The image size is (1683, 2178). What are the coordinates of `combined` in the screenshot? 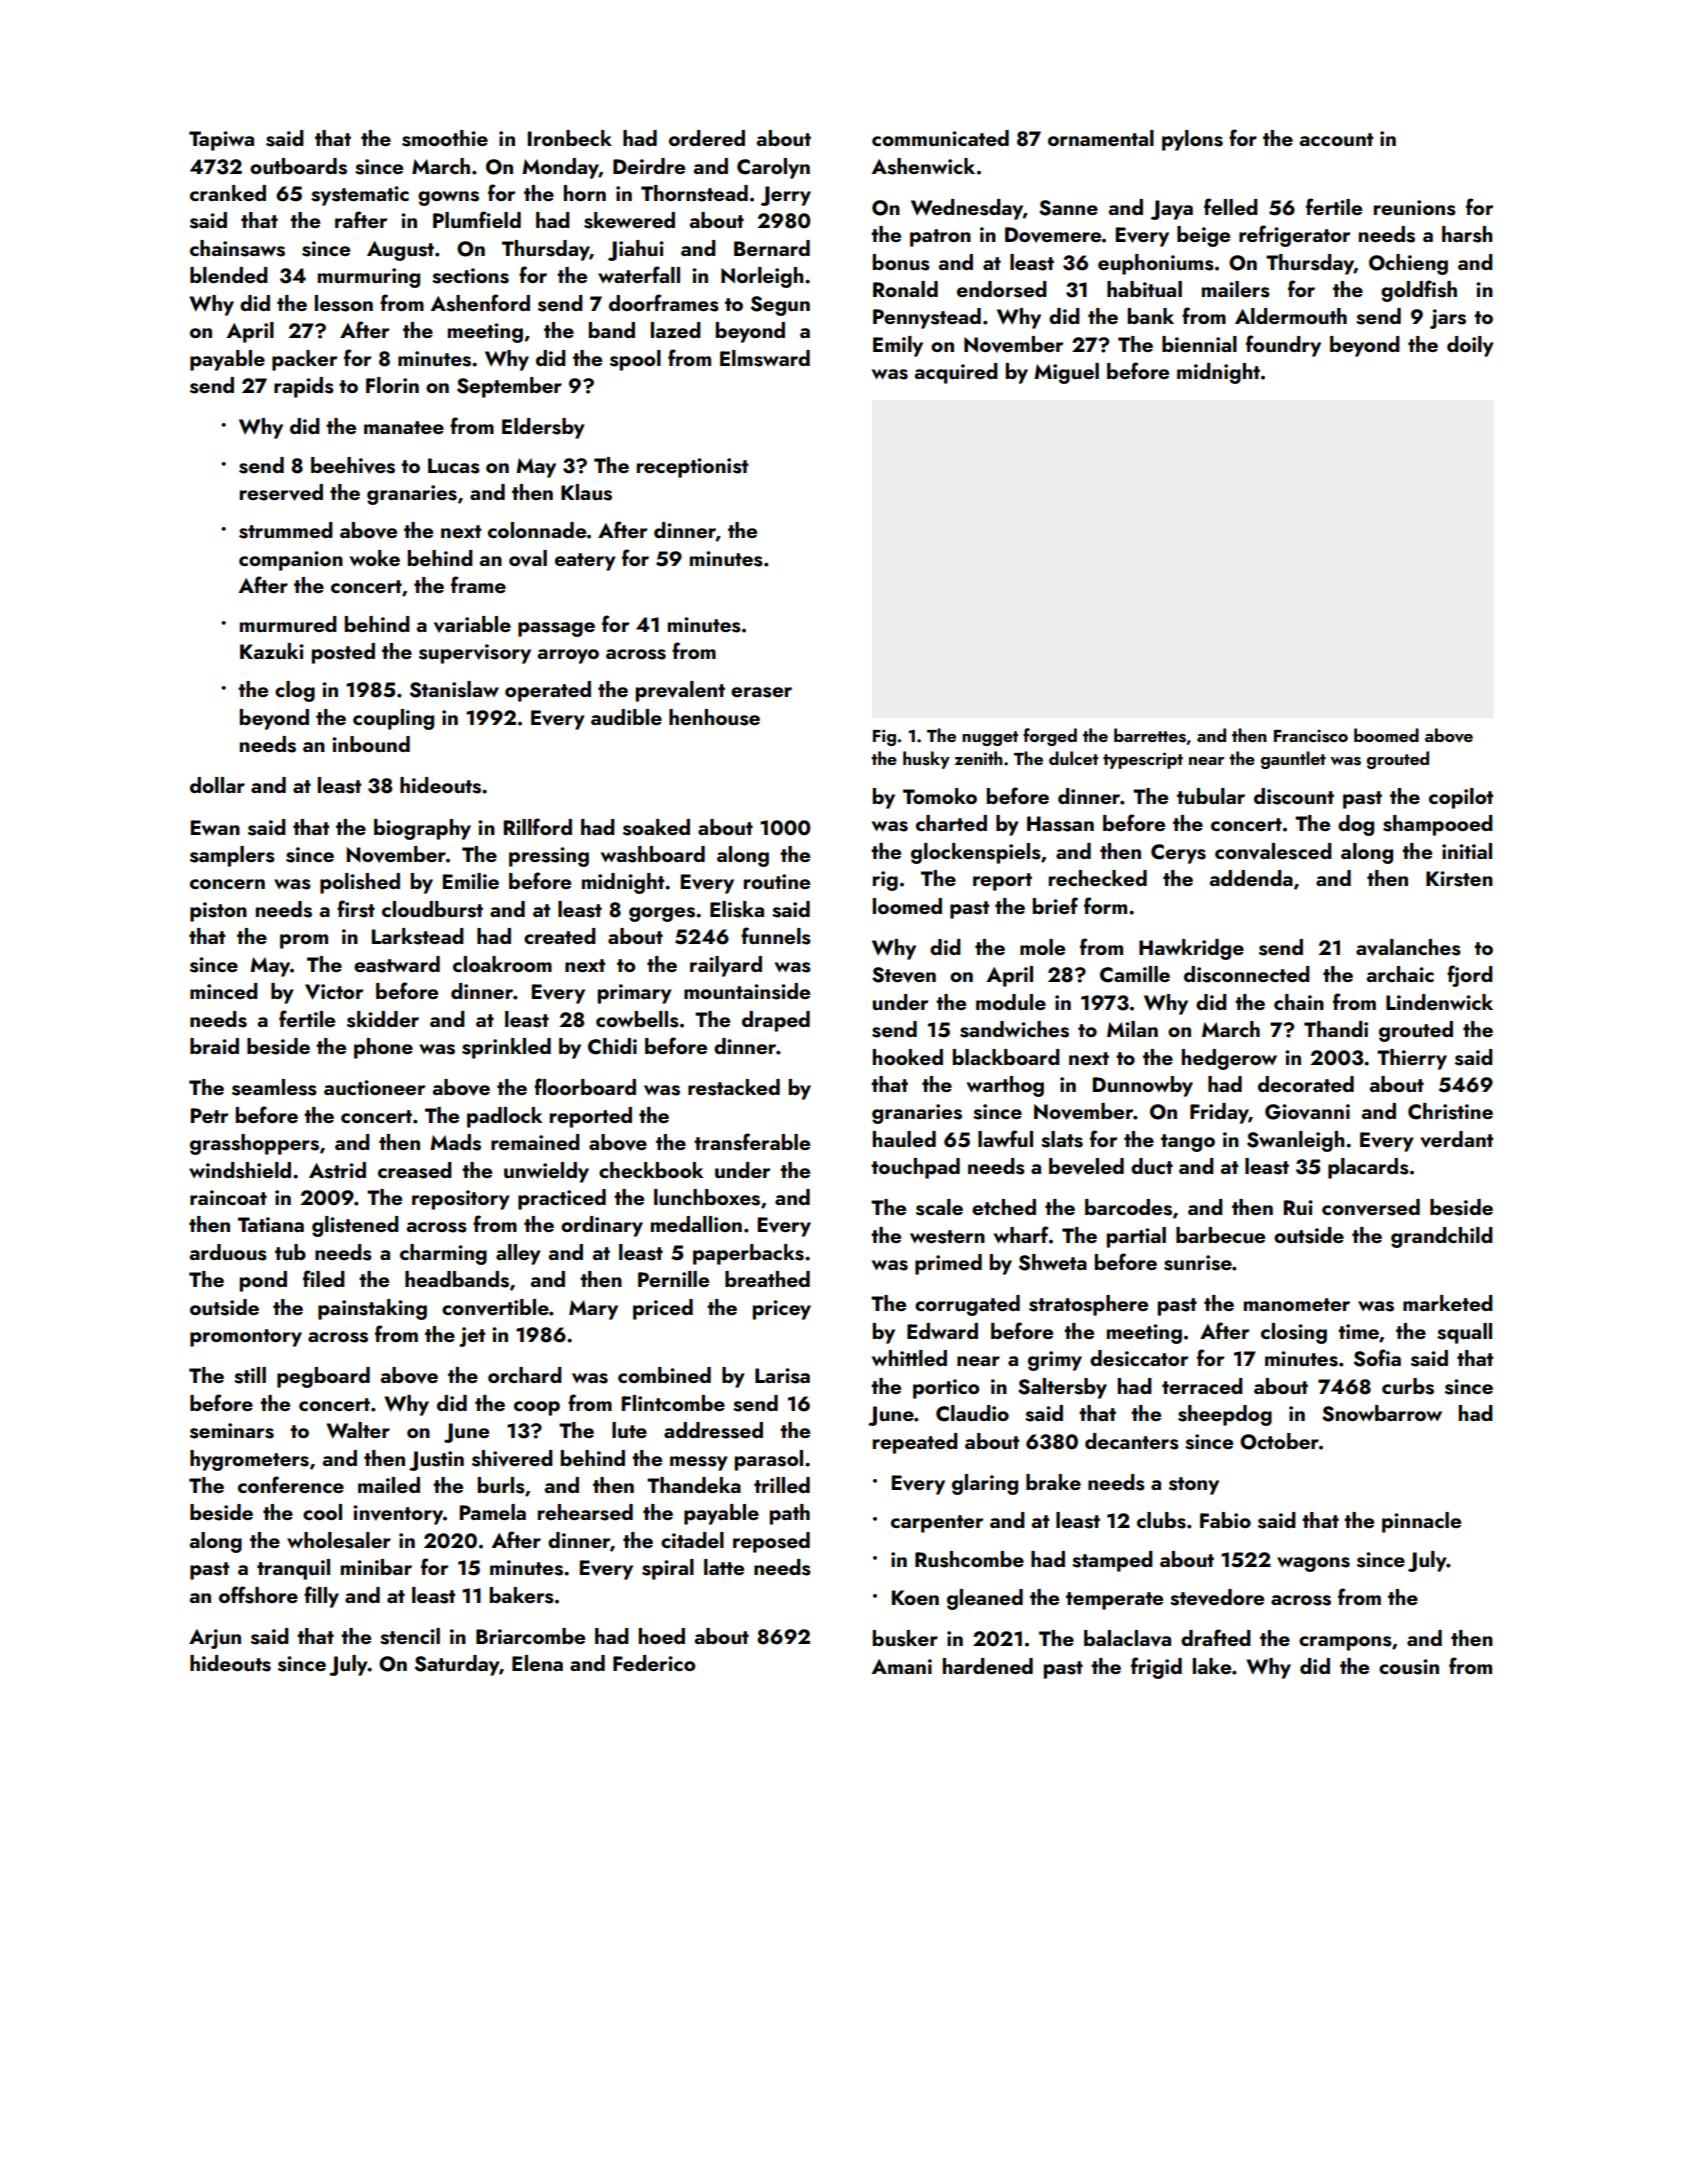 It's located at (664, 1375).
